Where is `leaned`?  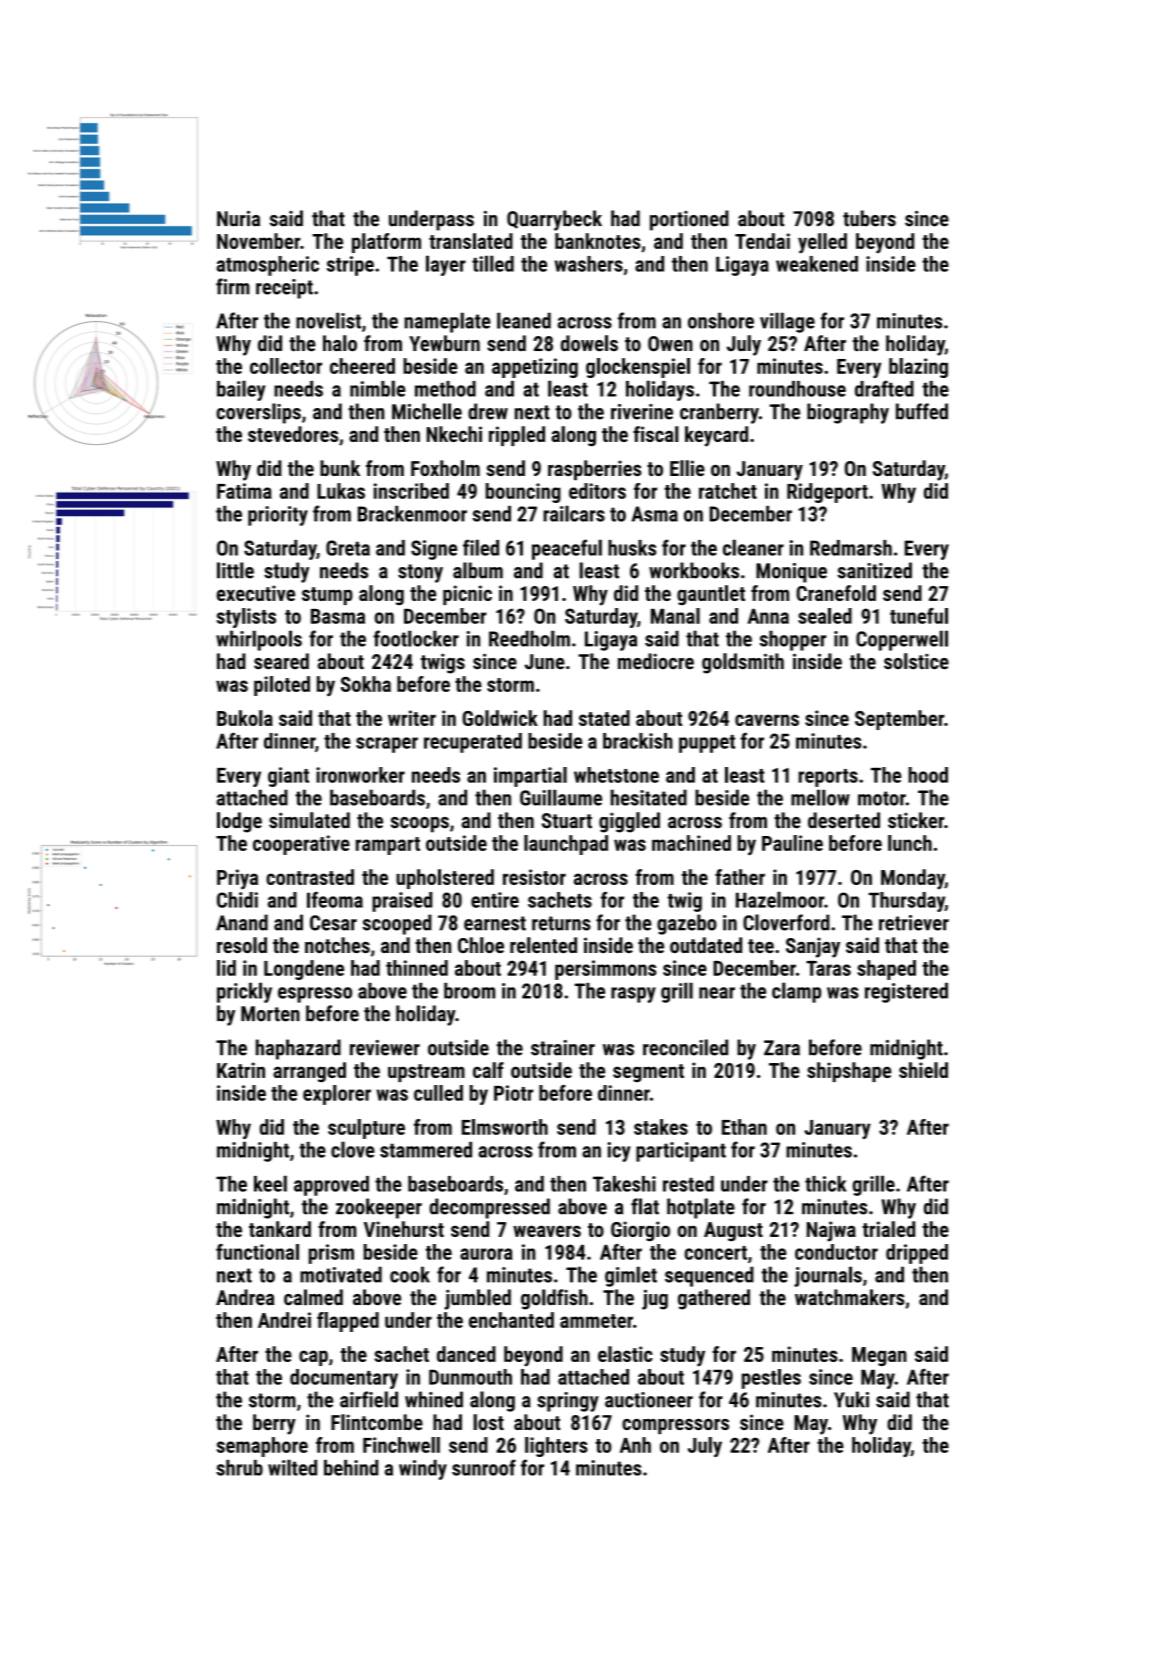 leaned is located at coordinates (524, 320).
